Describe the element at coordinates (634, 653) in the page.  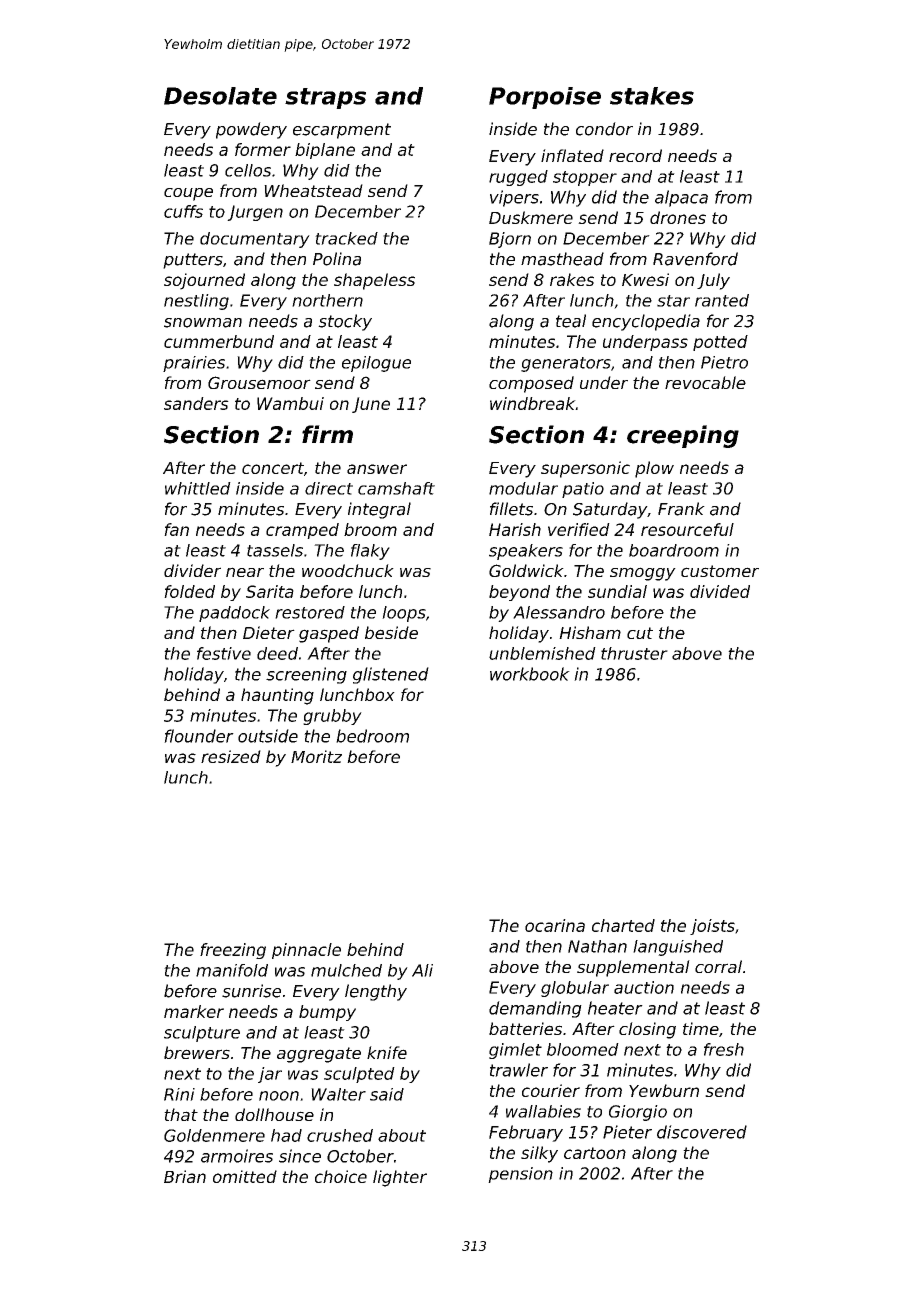
I see `thruster` at that location.
